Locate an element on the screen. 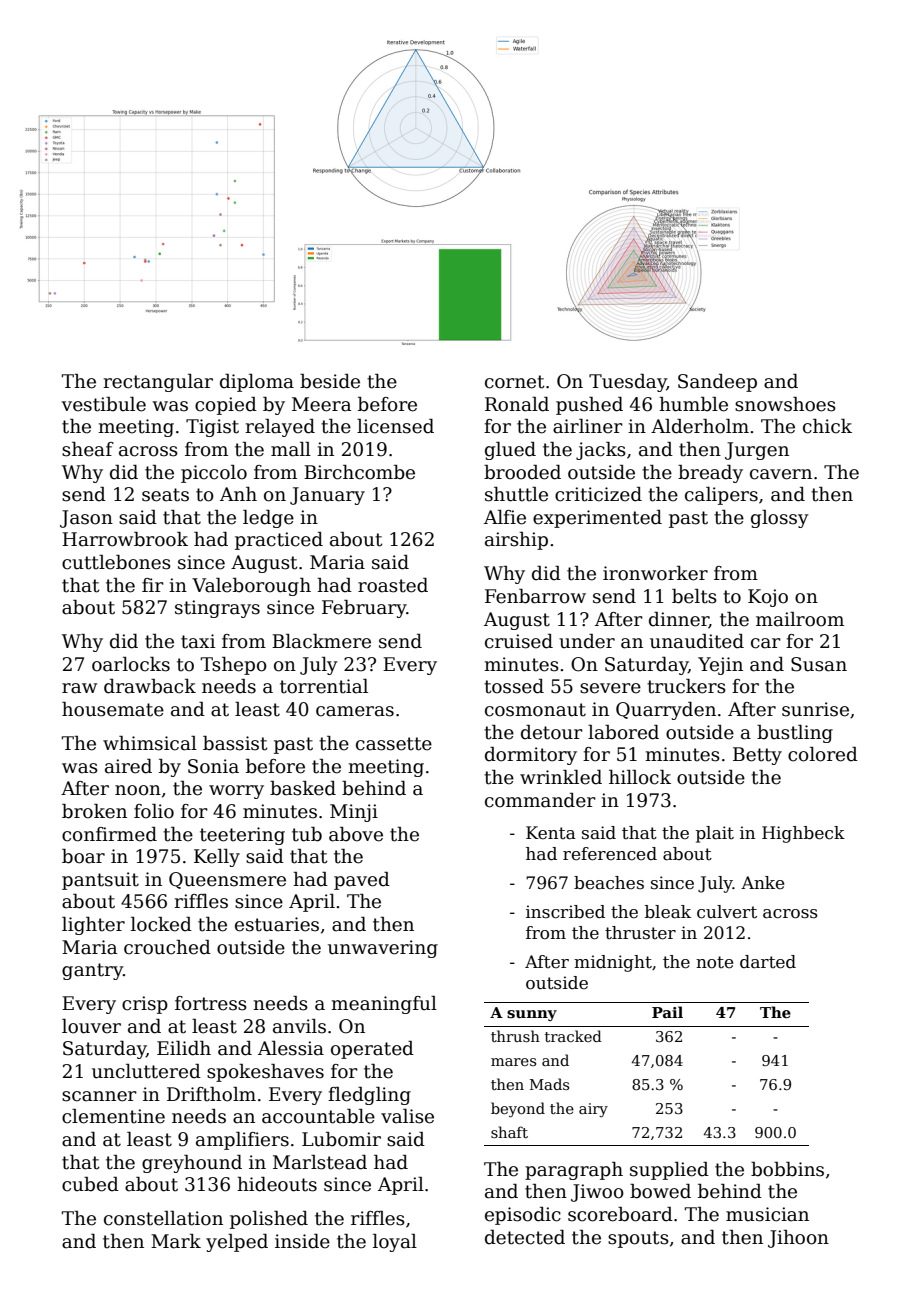 Image resolution: width=924 pixels, height=1314 pixels. plait is located at coordinates (715, 834).
